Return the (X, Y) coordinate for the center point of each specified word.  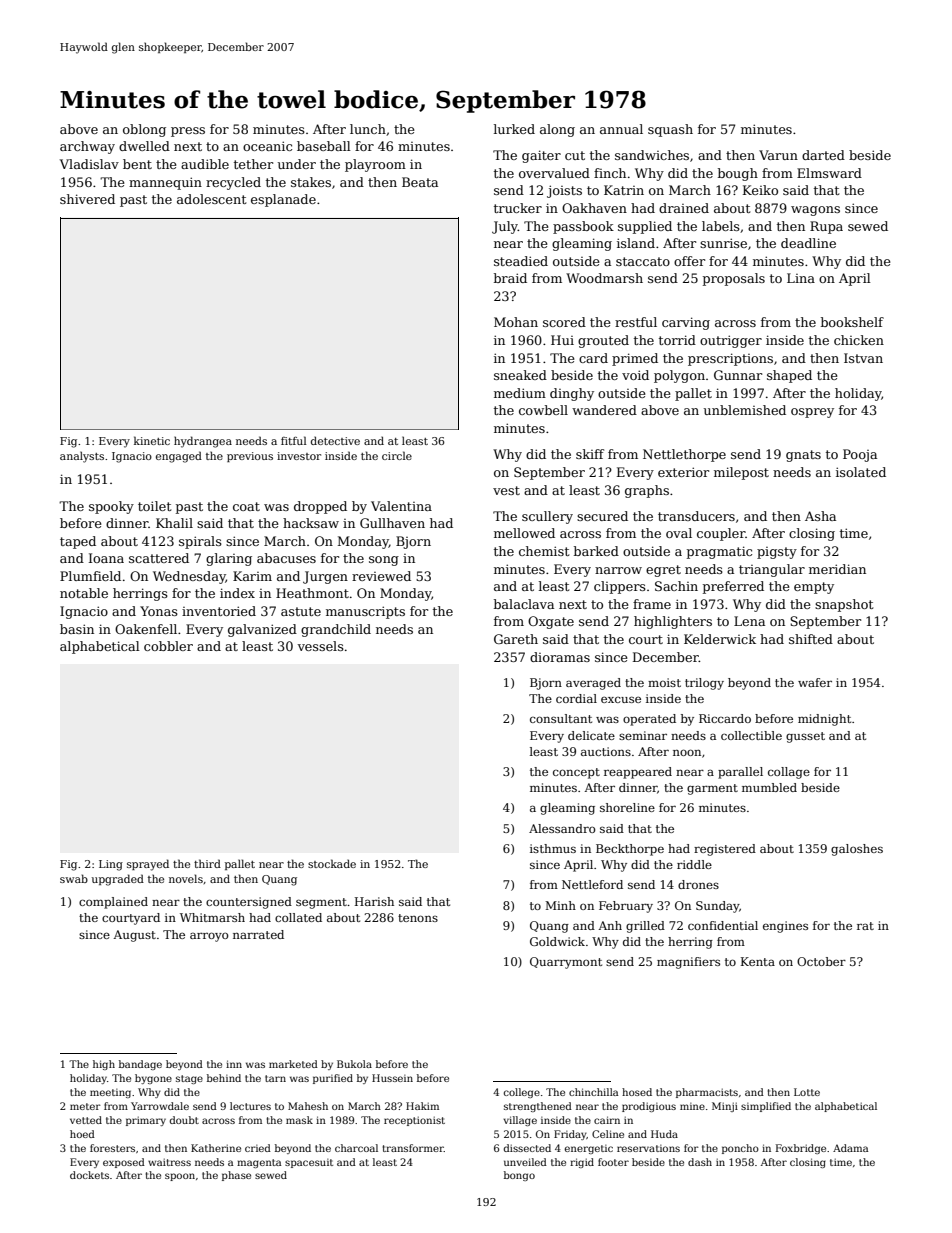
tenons (418, 918)
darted (823, 155)
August (134, 936)
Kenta (758, 961)
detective (335, 440)
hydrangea (203, 442)
